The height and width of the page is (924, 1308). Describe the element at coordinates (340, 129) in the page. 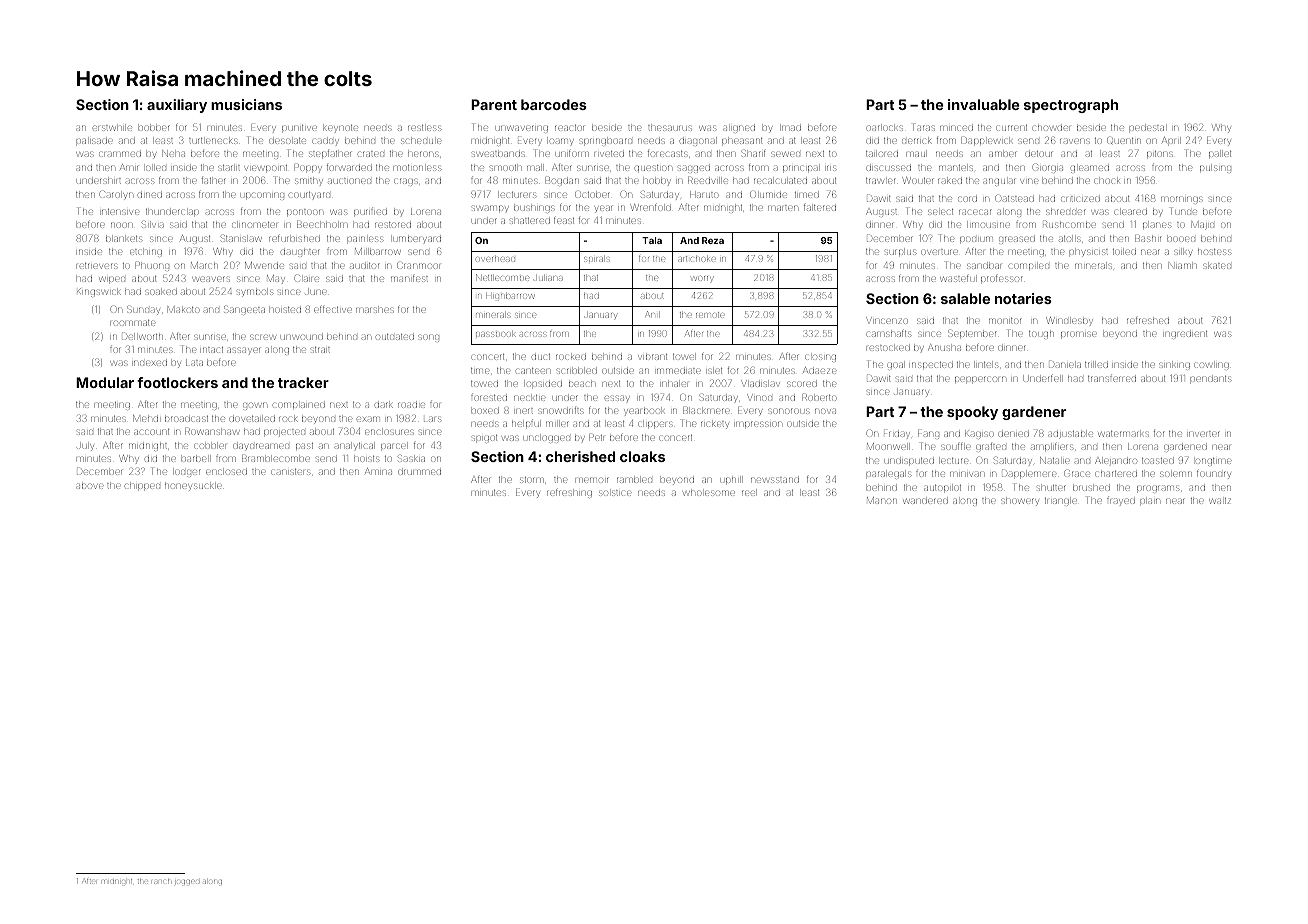

I see `keynote` at that location.
